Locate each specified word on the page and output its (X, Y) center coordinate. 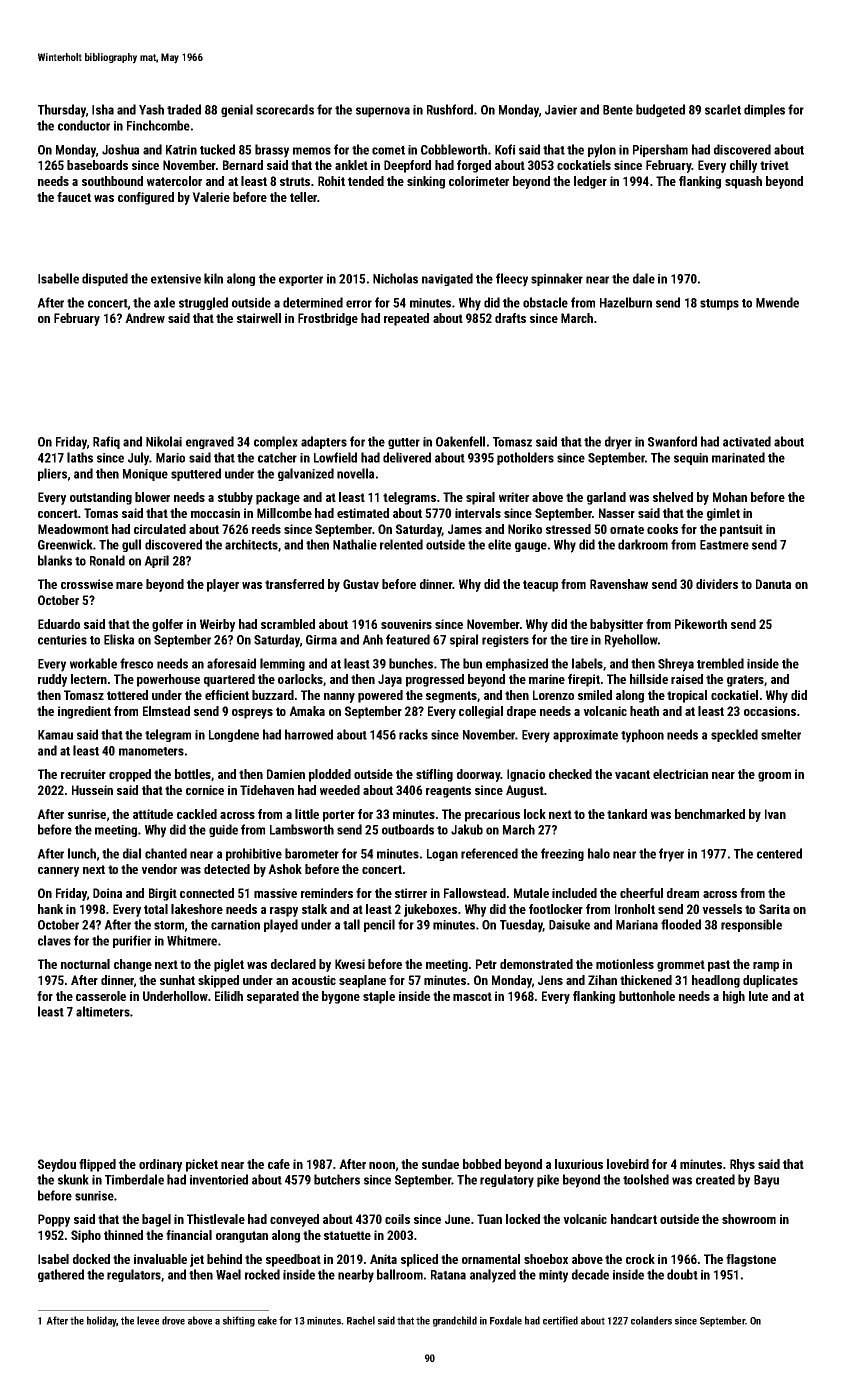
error (359, 304)
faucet (74, 197)
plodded (330, 775)
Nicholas (395, 278)
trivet (774, 165)
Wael (228, 1274)
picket (202, 1165)
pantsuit (741, 530)
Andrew (145, 318)
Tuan (489, 1219)
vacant (632, 774)
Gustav (361, 584)
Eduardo (59, 624)
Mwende (777, 302)
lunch (82, 853)
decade (590, 1274)
